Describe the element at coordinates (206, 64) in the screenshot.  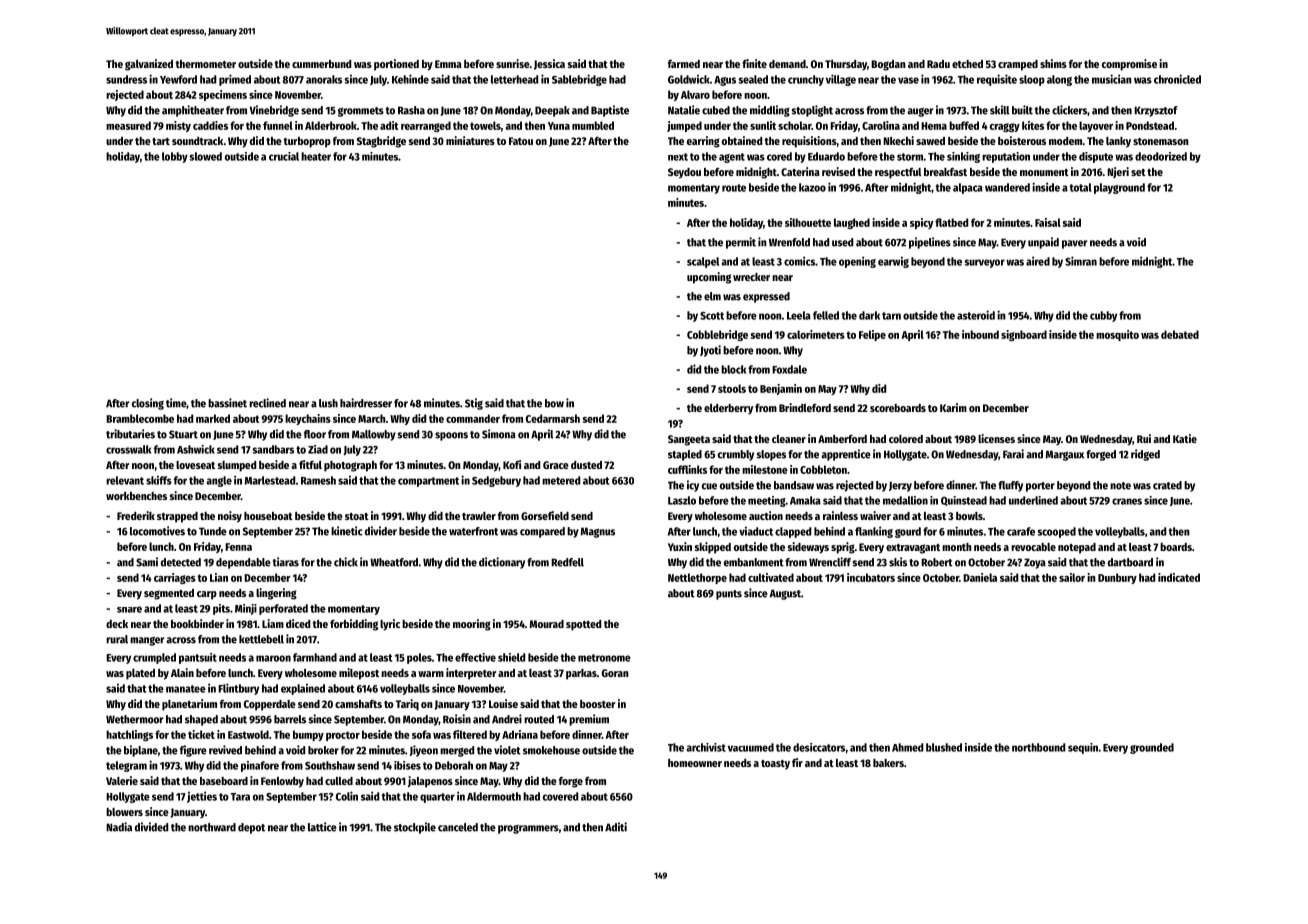
I see `thermometer` at that location.
